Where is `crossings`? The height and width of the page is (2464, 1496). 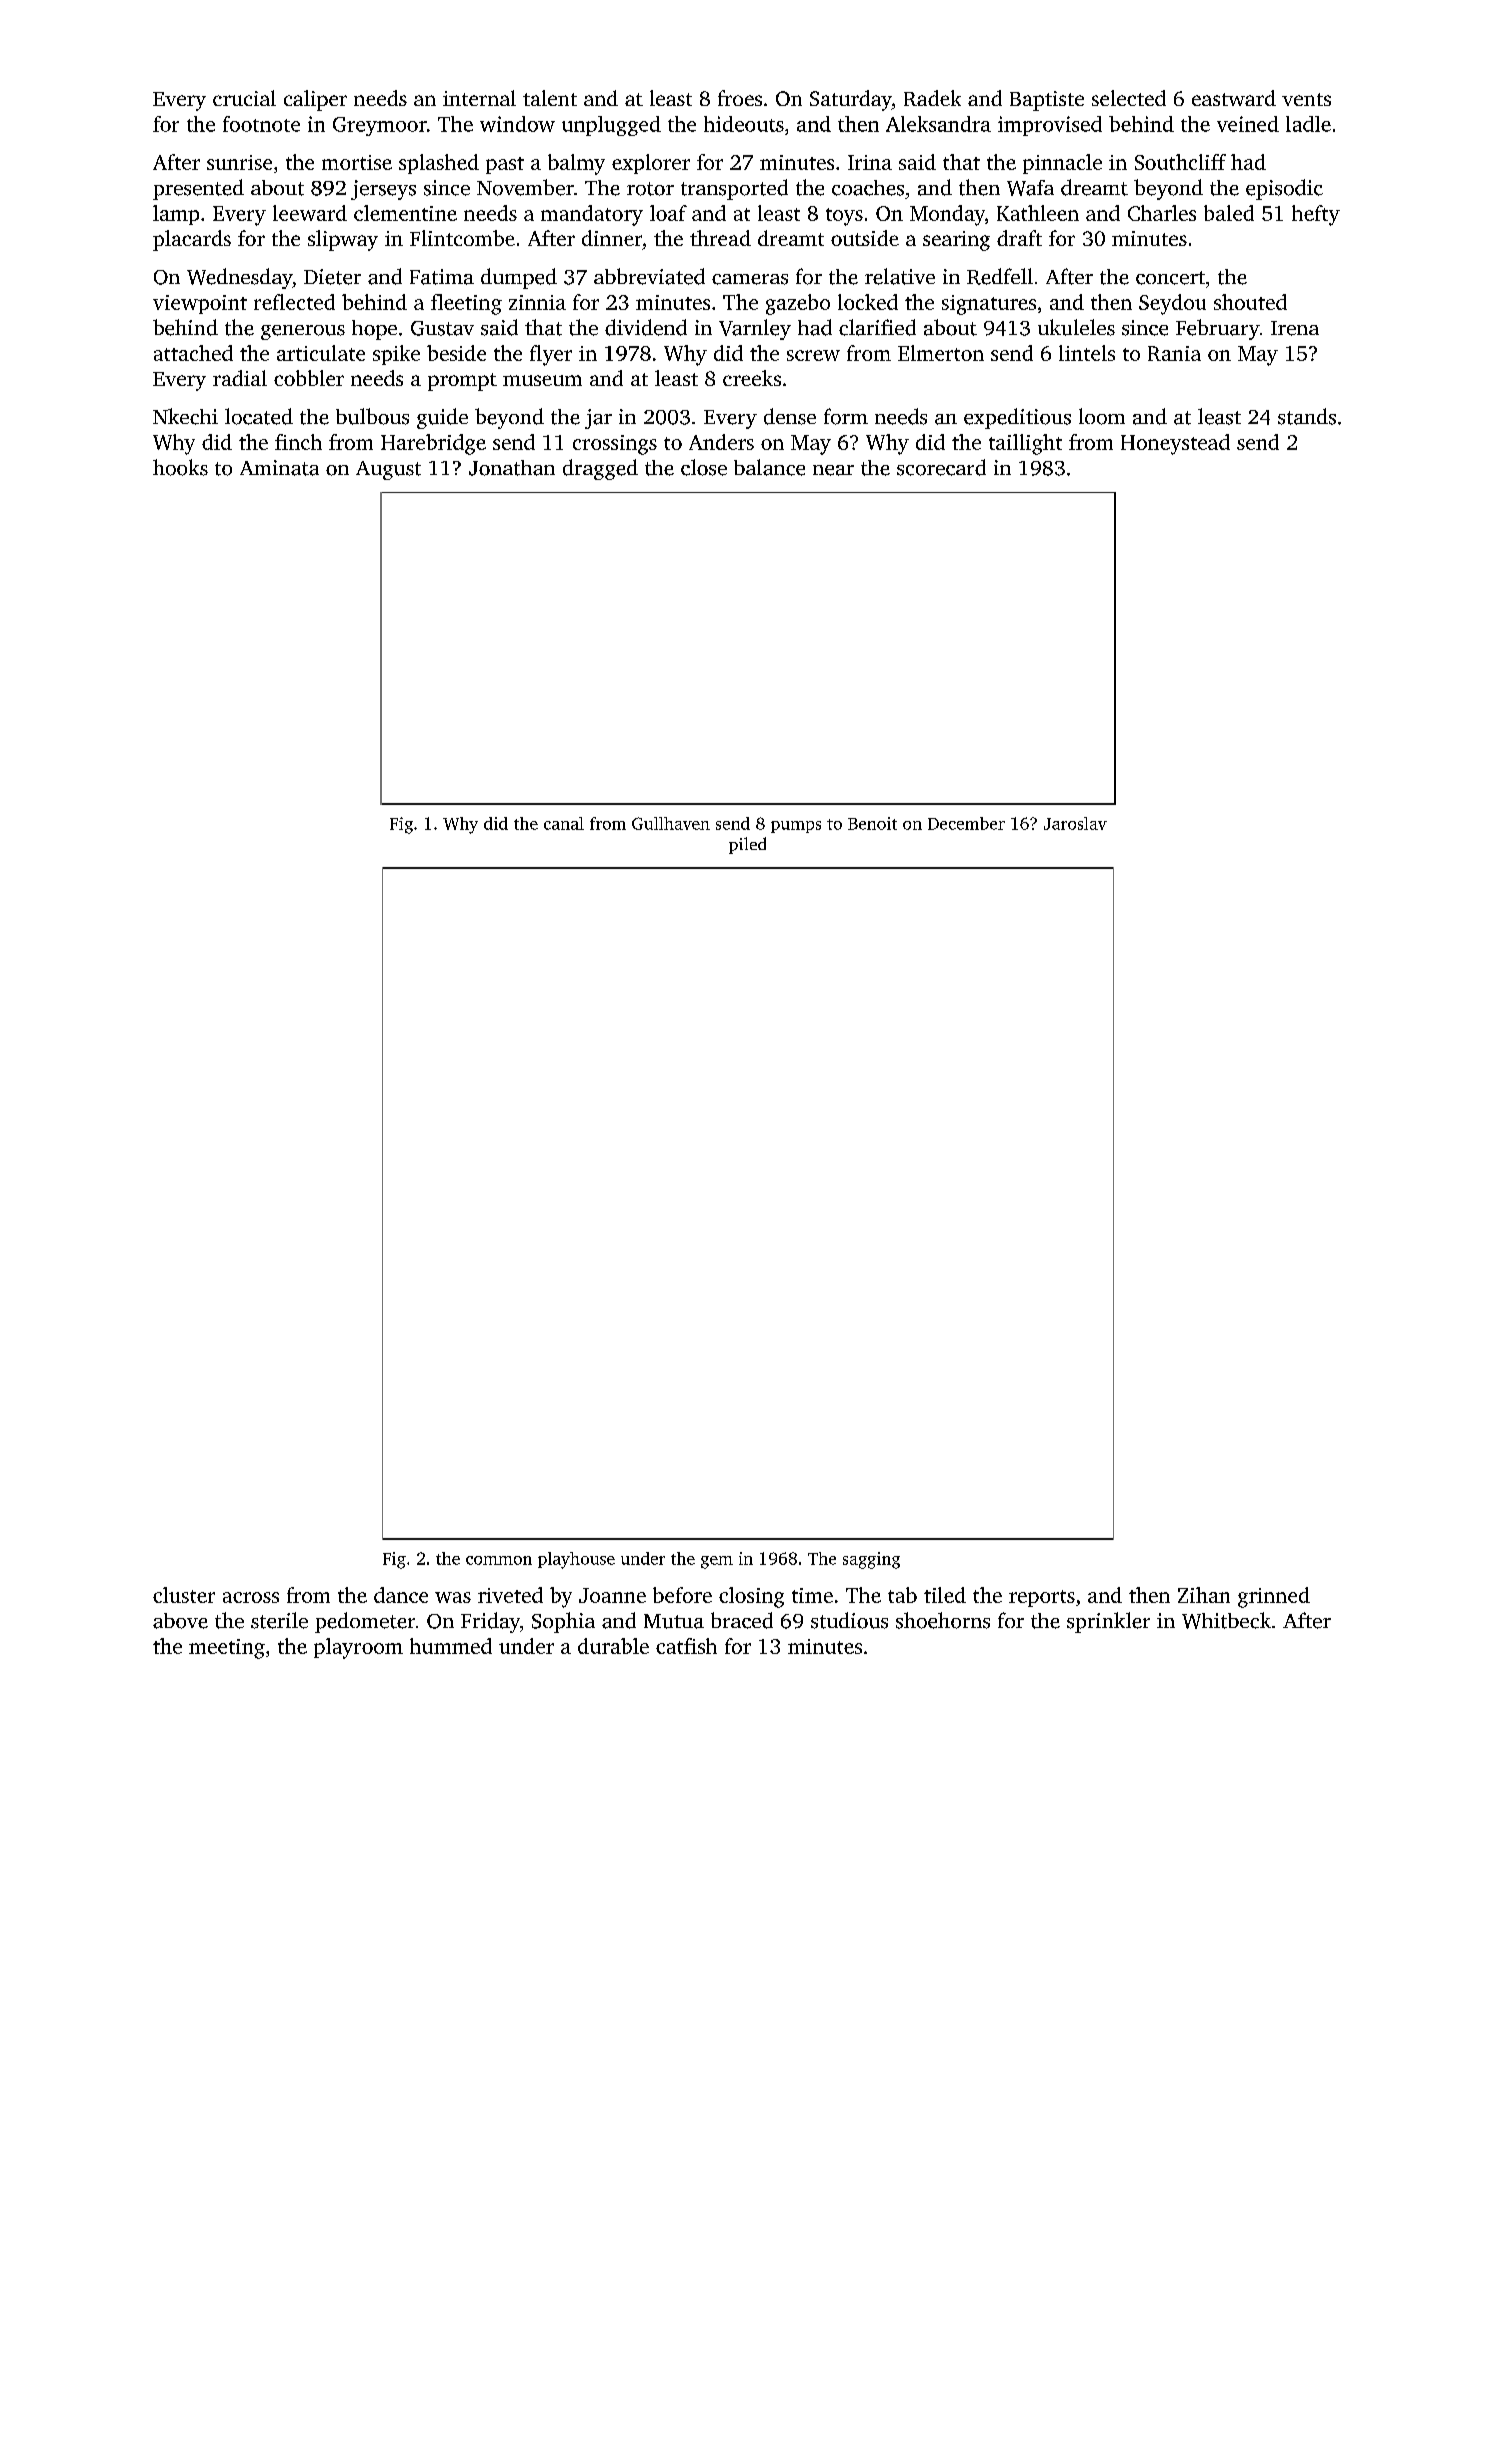 crossings is located at coordinates (615, 445).
